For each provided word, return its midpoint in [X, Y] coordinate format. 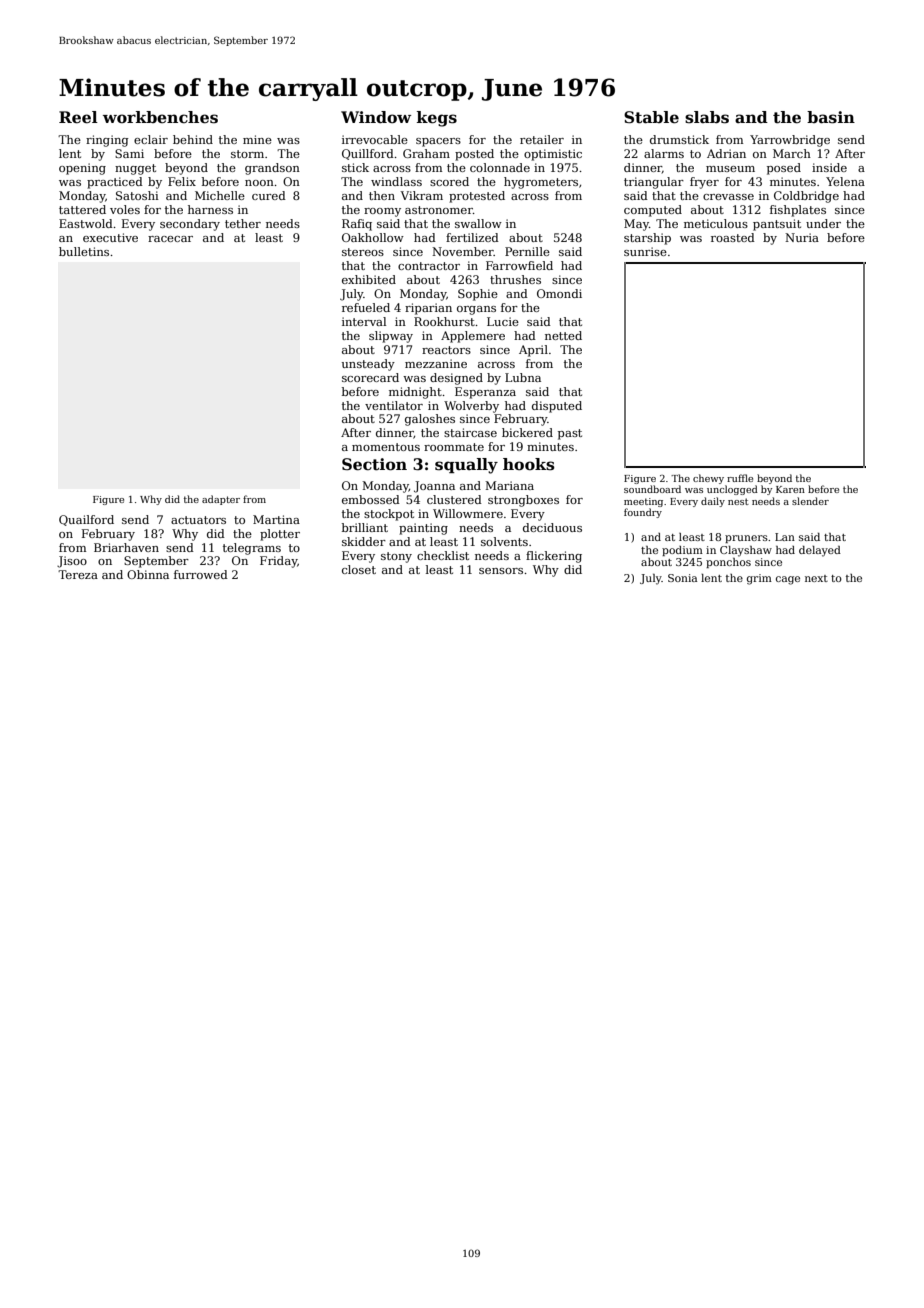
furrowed [201, 574]
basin [831, 117]
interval [364, 321]
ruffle [740, 478]
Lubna [523, 377]
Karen [790, 489]
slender [810, 501]
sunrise [645, 251]
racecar [170, 239]
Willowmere [468, 513]
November [463, 251]
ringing [107, 141]
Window [376, 117]
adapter [221, 500]
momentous [386, 447]
